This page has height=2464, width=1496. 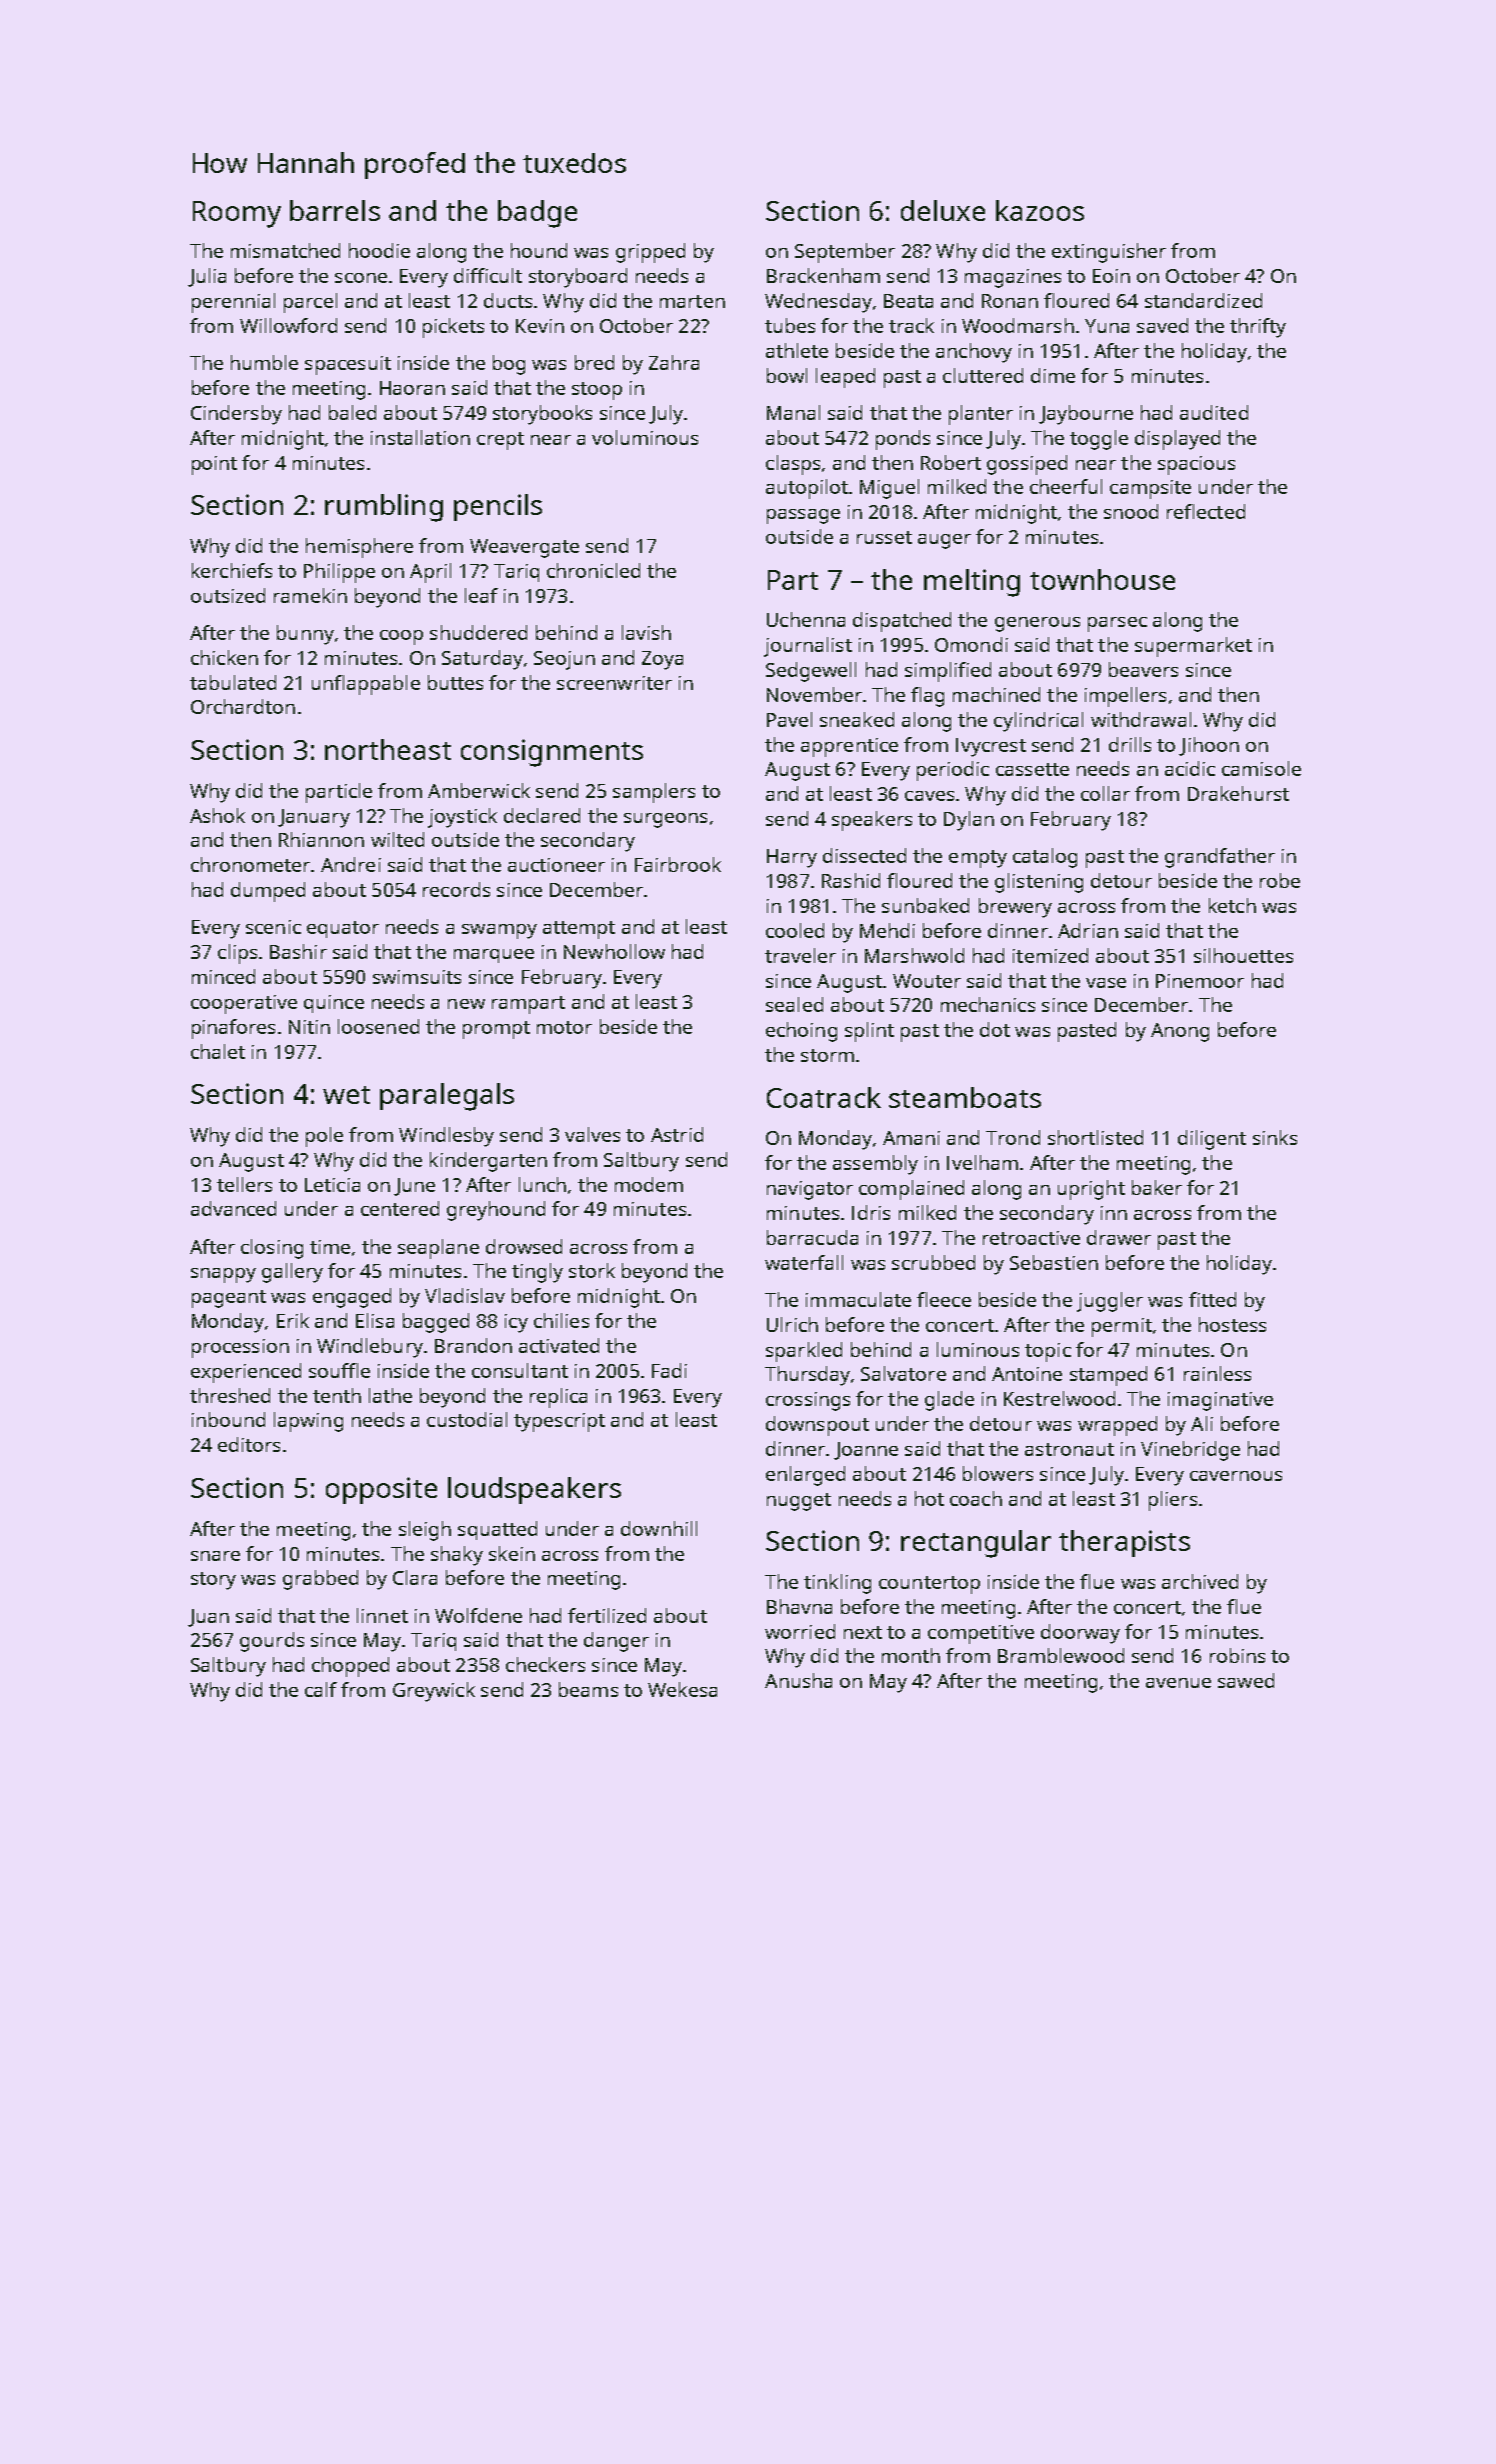 I want to click on souffle, so click(x=339, y=1370).
